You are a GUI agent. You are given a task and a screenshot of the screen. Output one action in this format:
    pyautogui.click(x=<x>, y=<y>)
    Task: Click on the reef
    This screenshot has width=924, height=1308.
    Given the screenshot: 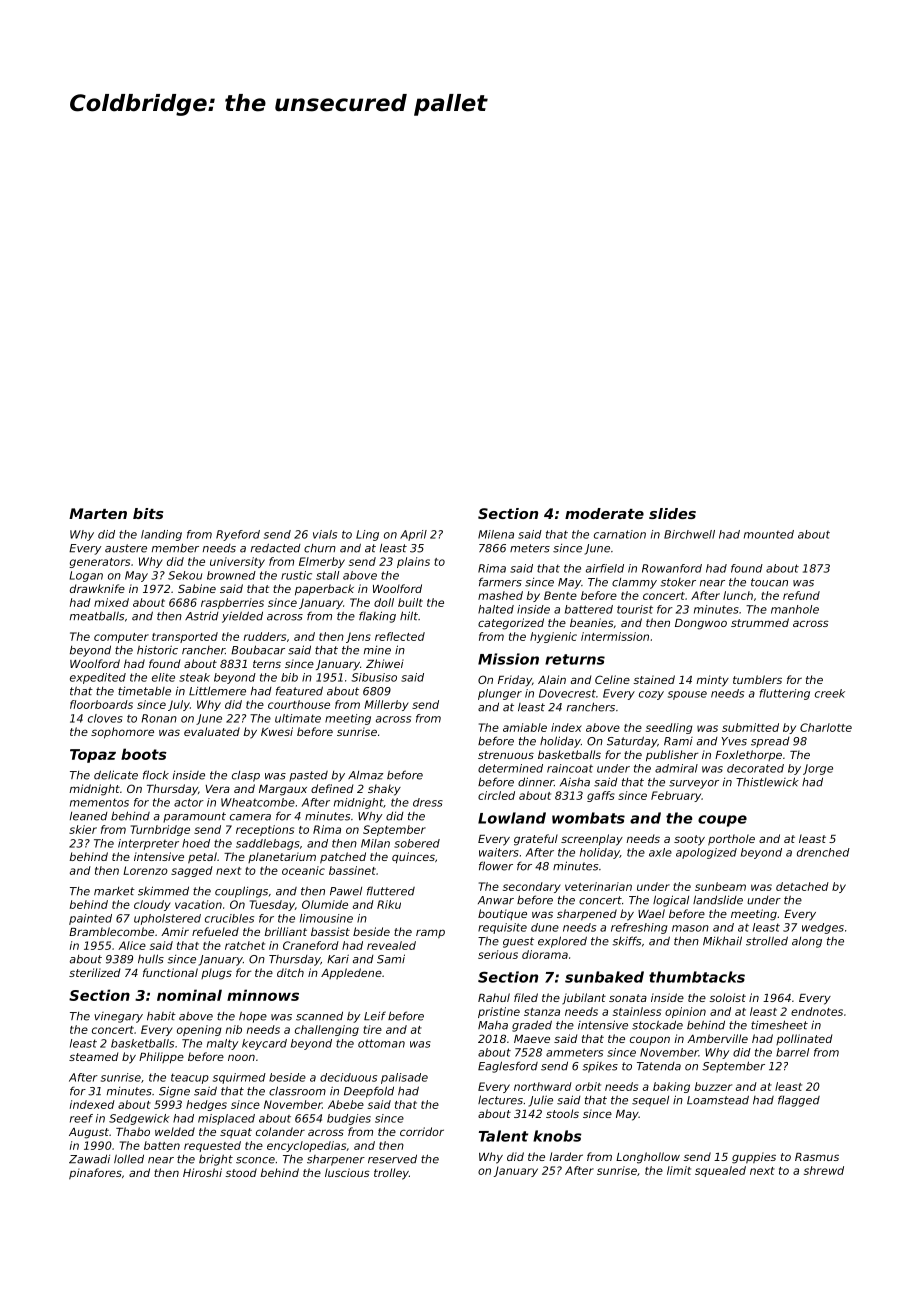 What is the action you would take?
    pyautogui.click(x=81, y=1118)
